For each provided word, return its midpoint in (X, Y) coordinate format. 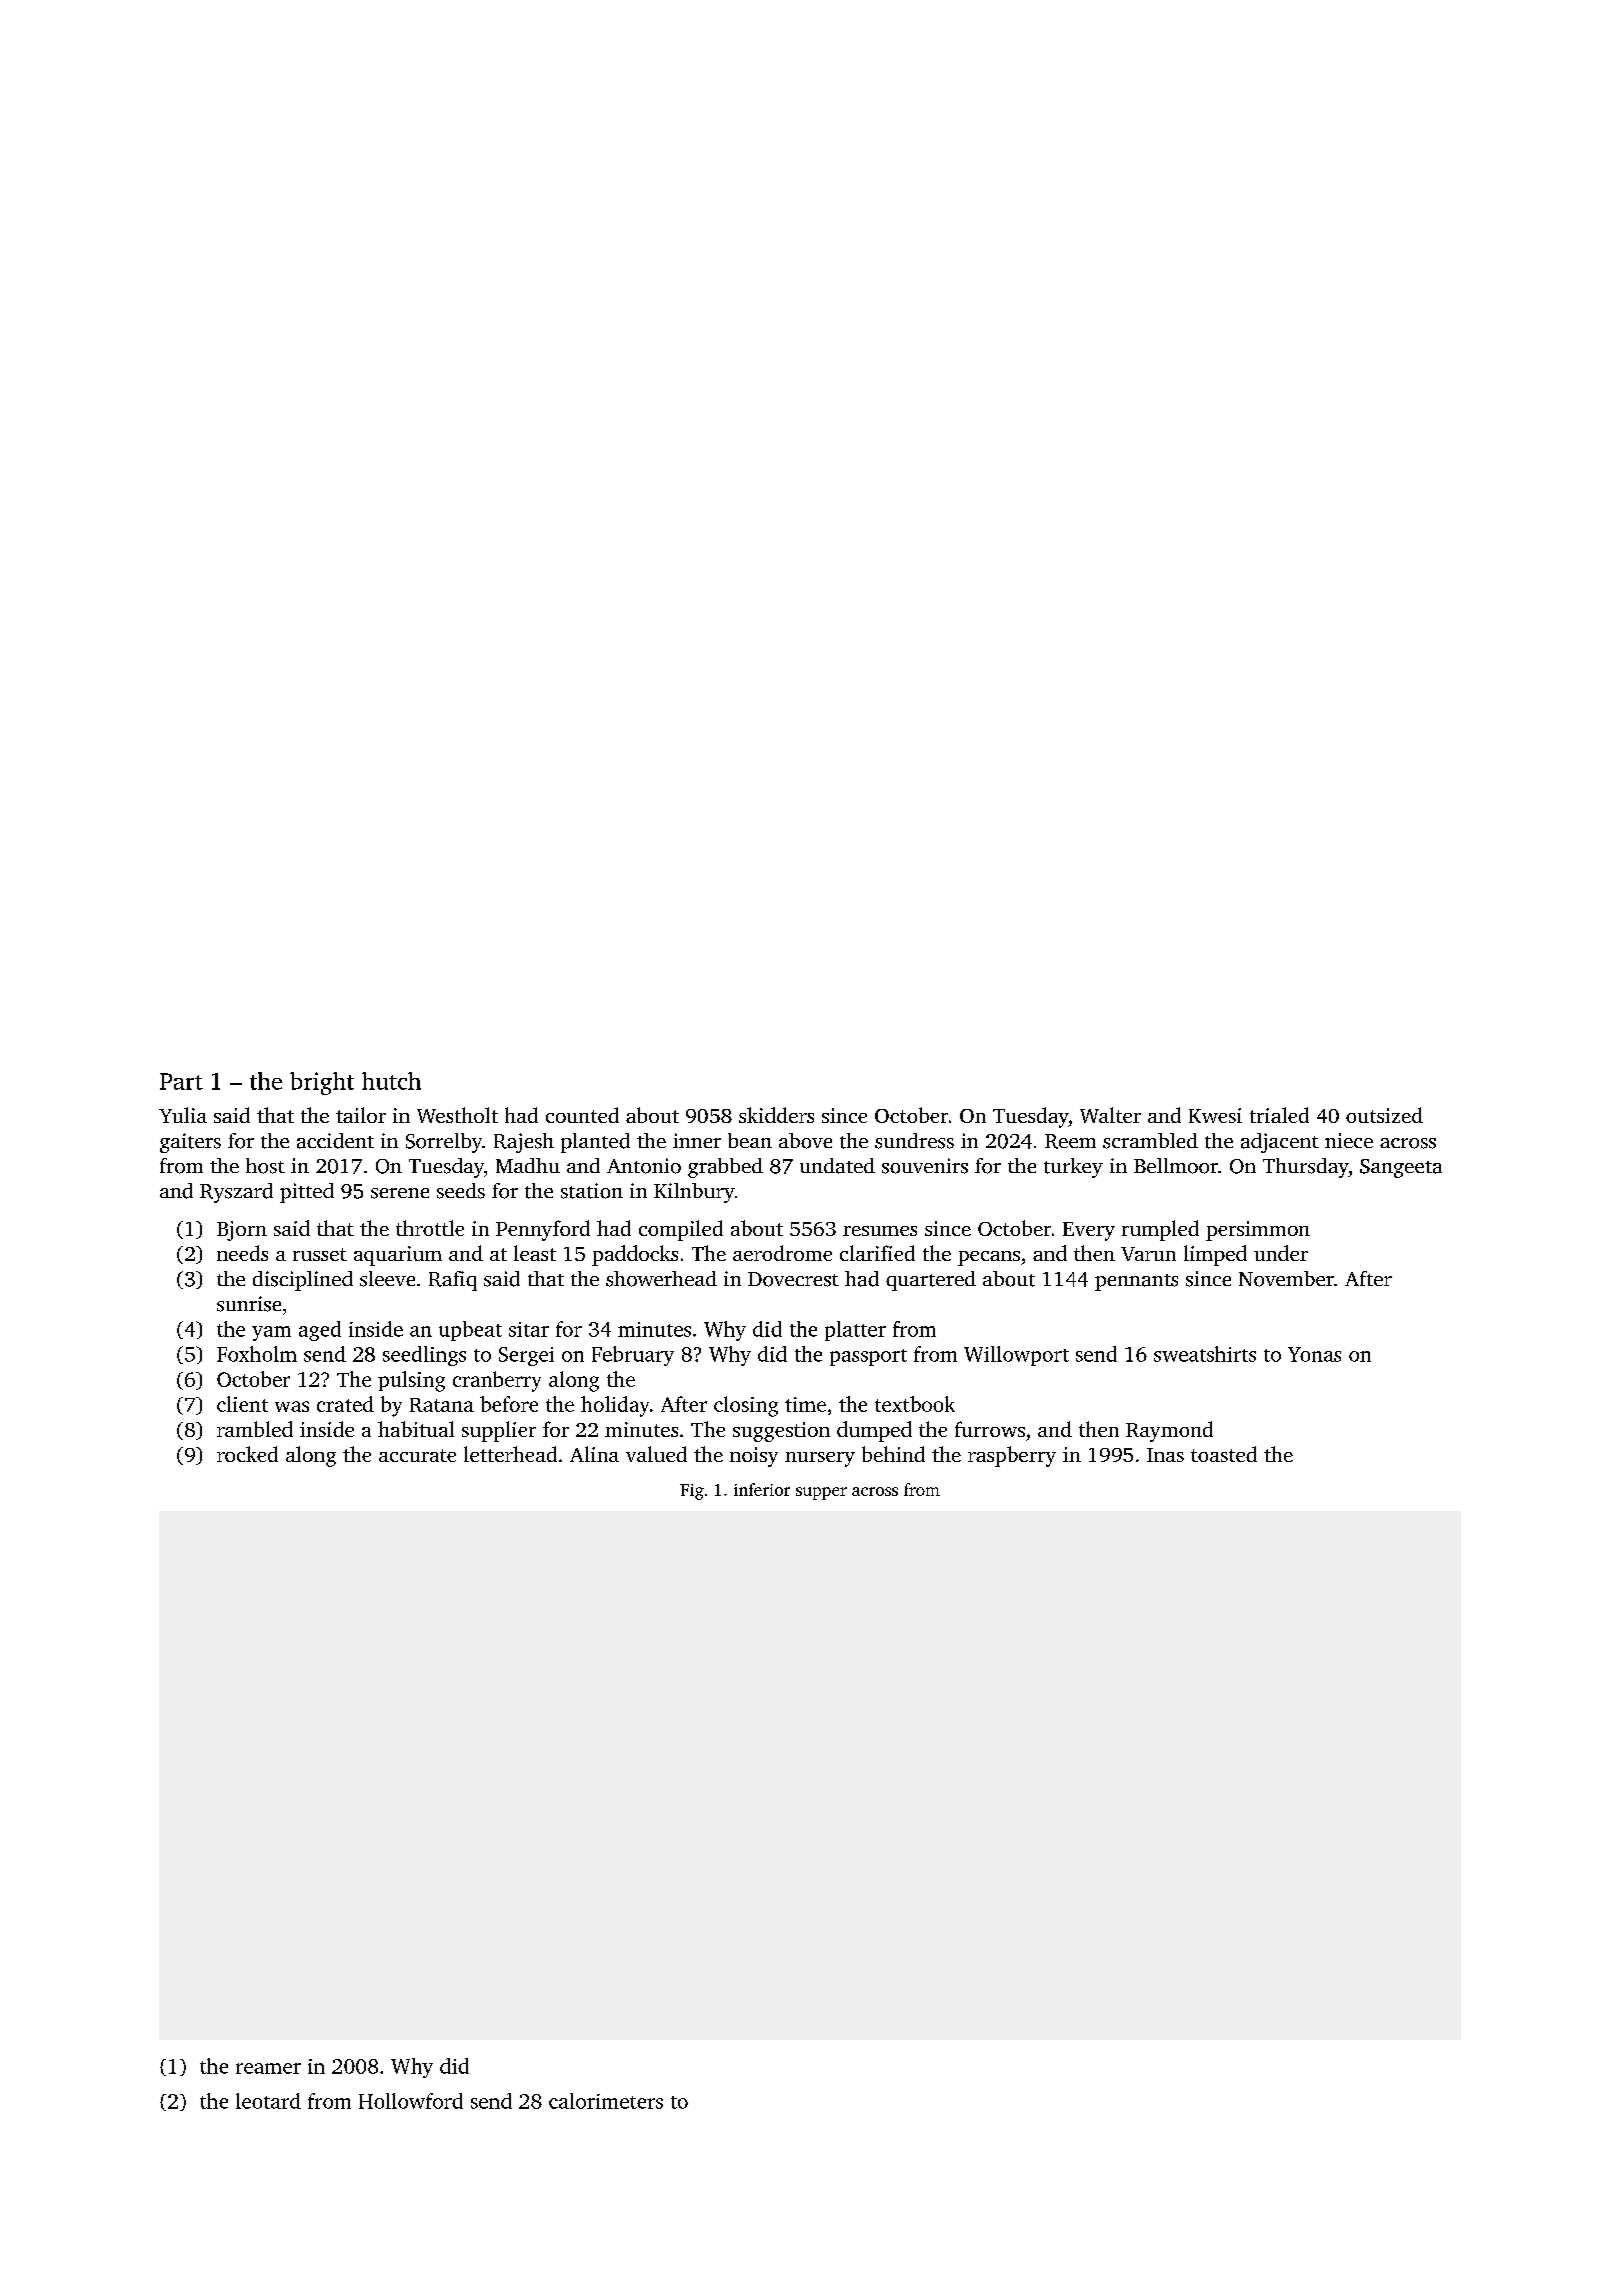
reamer (268, 2068)
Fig (692, 1492)
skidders (776, 1115)
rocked (247, 1454)
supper (821, 1493)
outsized (1384, 1115)
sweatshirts (1205, 1354)
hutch (391, 1081)
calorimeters (606, 2101)
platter (855, 1331)
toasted (1224, 1454)
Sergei (526, 1356)
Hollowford (411, 2101)
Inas (1165, 1455)
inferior (762, 1489)
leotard (268, 2101)
